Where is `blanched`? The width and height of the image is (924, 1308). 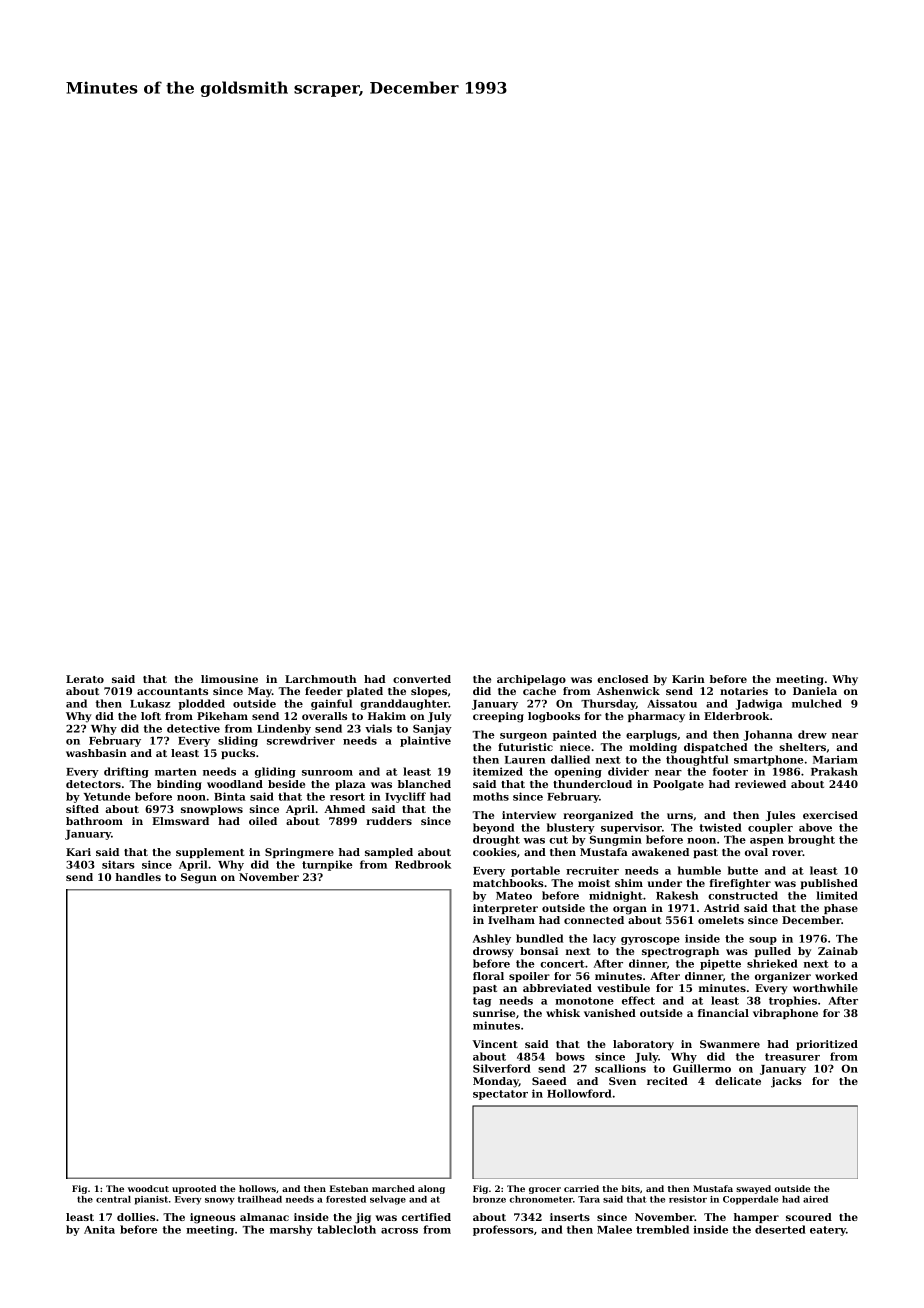
blanched is located at coordinates (424, 784).
